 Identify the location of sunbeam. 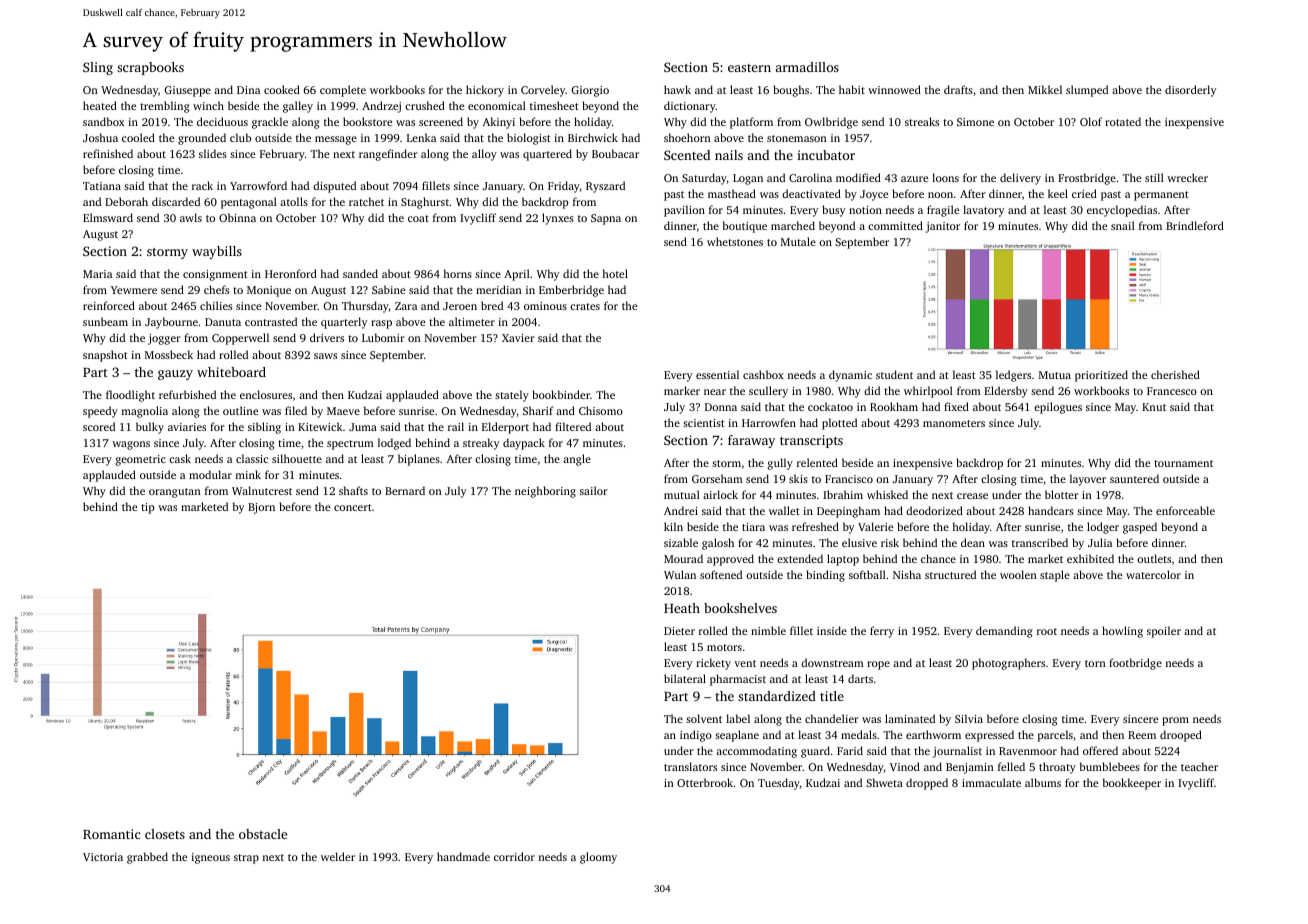
(105, 321).
